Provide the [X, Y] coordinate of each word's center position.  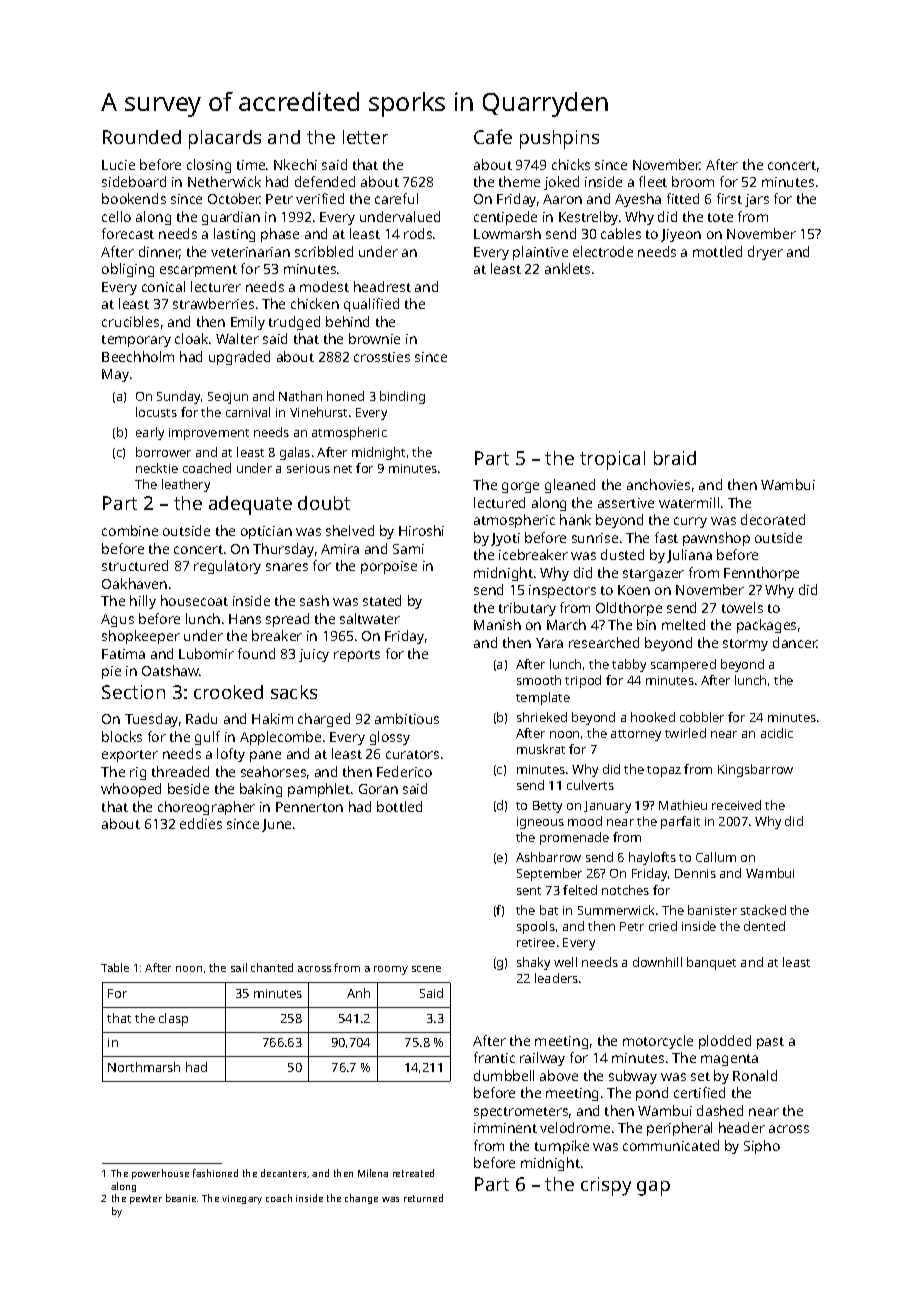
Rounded [142, 137]
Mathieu [683, 805]
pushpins [559, 139]
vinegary [242, 1199]
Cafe [493, 136]
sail [239, 967]
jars [757, 200]
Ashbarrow [548, 857]
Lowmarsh [507, 233]
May [115, 375]
